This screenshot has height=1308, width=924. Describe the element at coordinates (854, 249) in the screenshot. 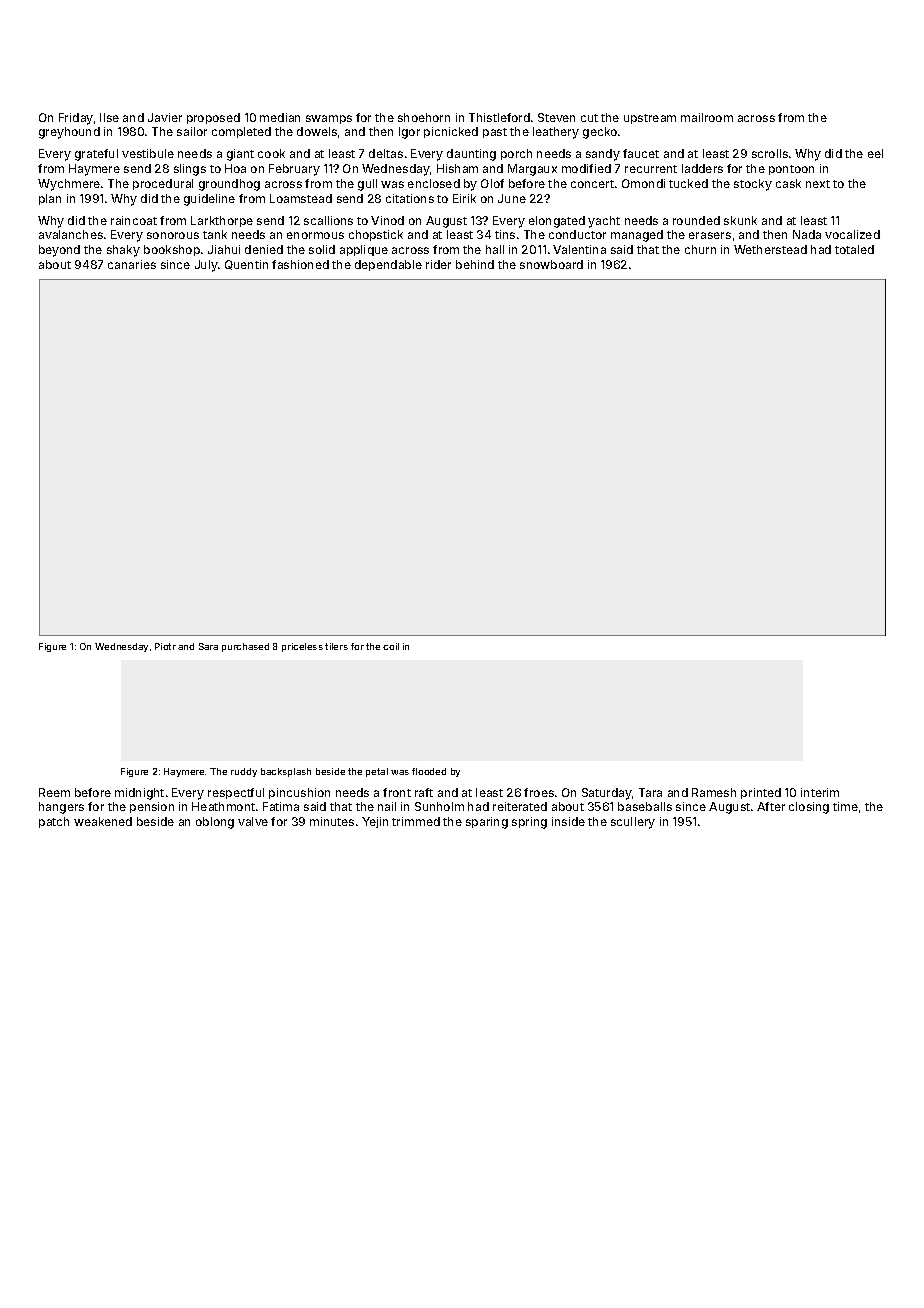

I see `totaled` at that location.
